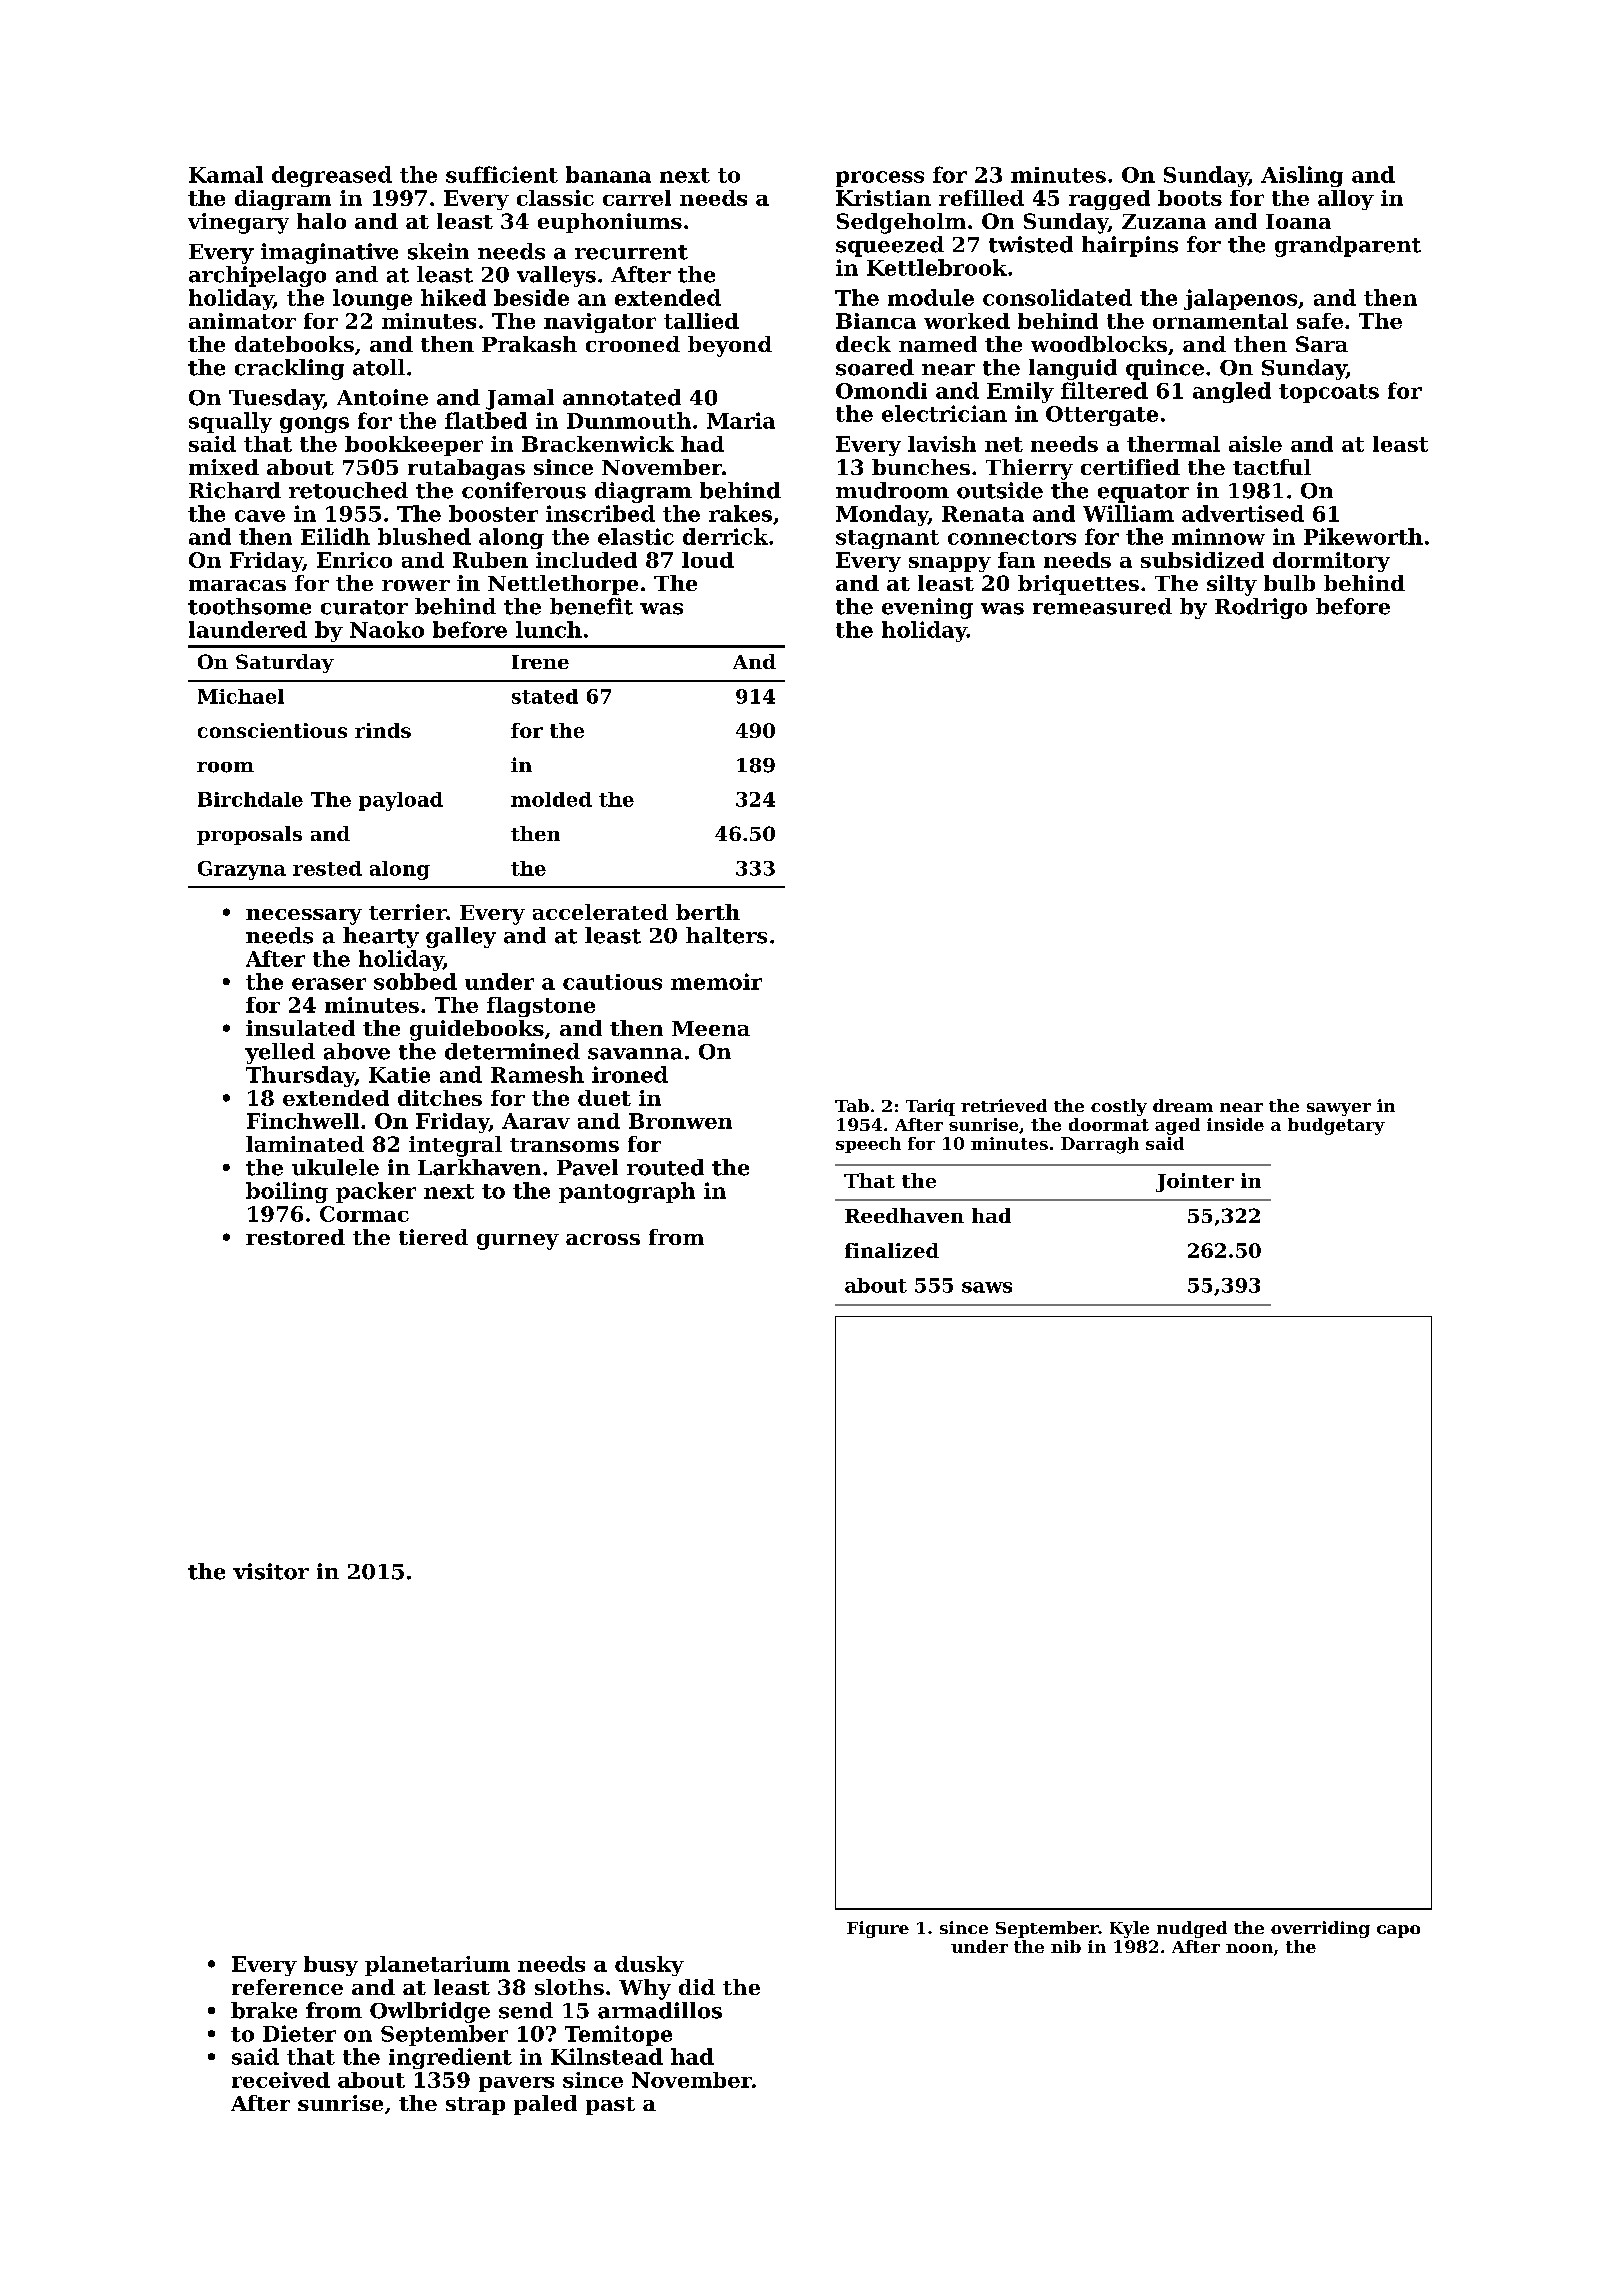  What do you see at coordinates (880, 179) in the image?
I see `process` at bounding box center [880, 179].
